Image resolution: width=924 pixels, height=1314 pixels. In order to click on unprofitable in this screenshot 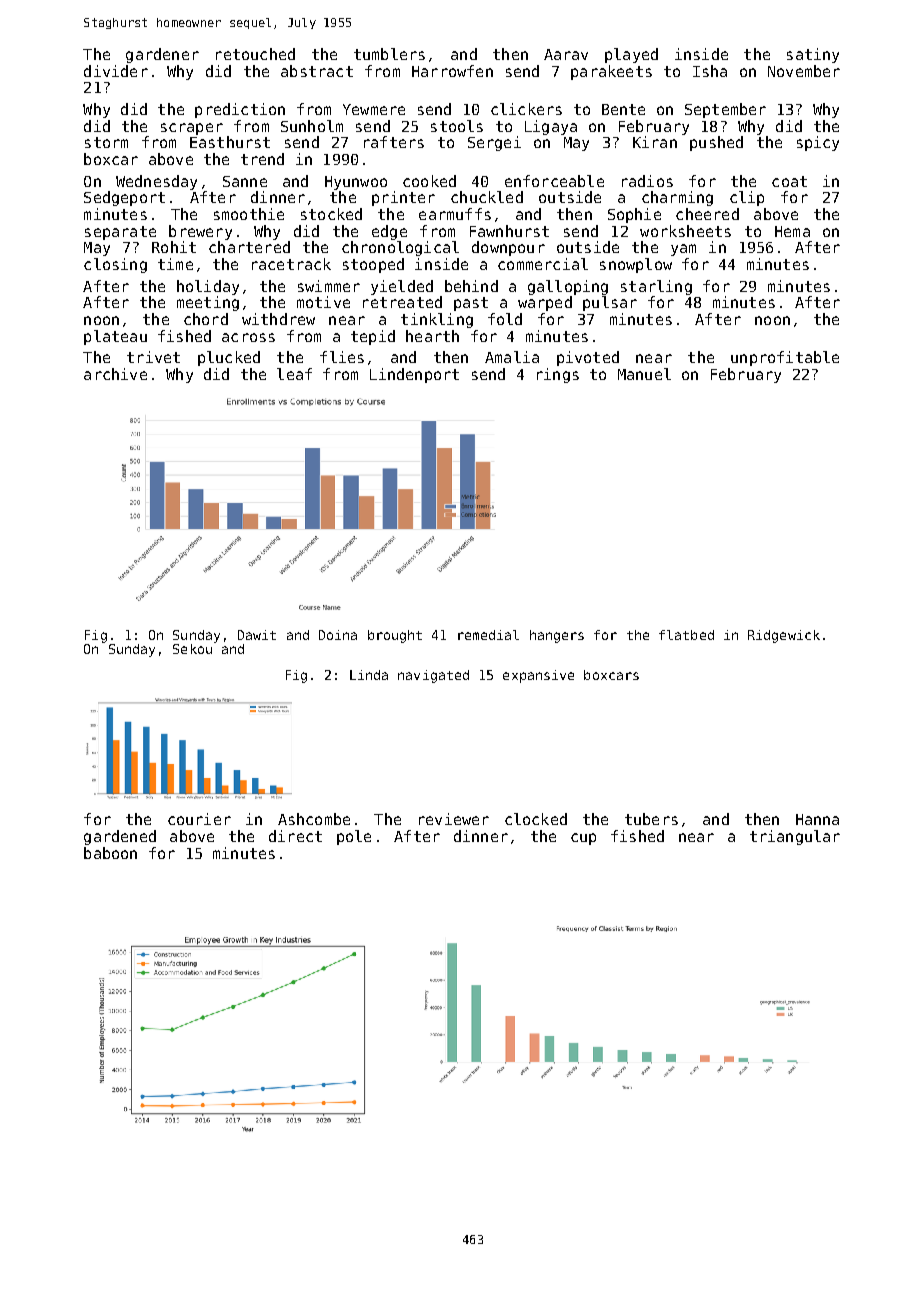, I will do `click(785, 358)`.
